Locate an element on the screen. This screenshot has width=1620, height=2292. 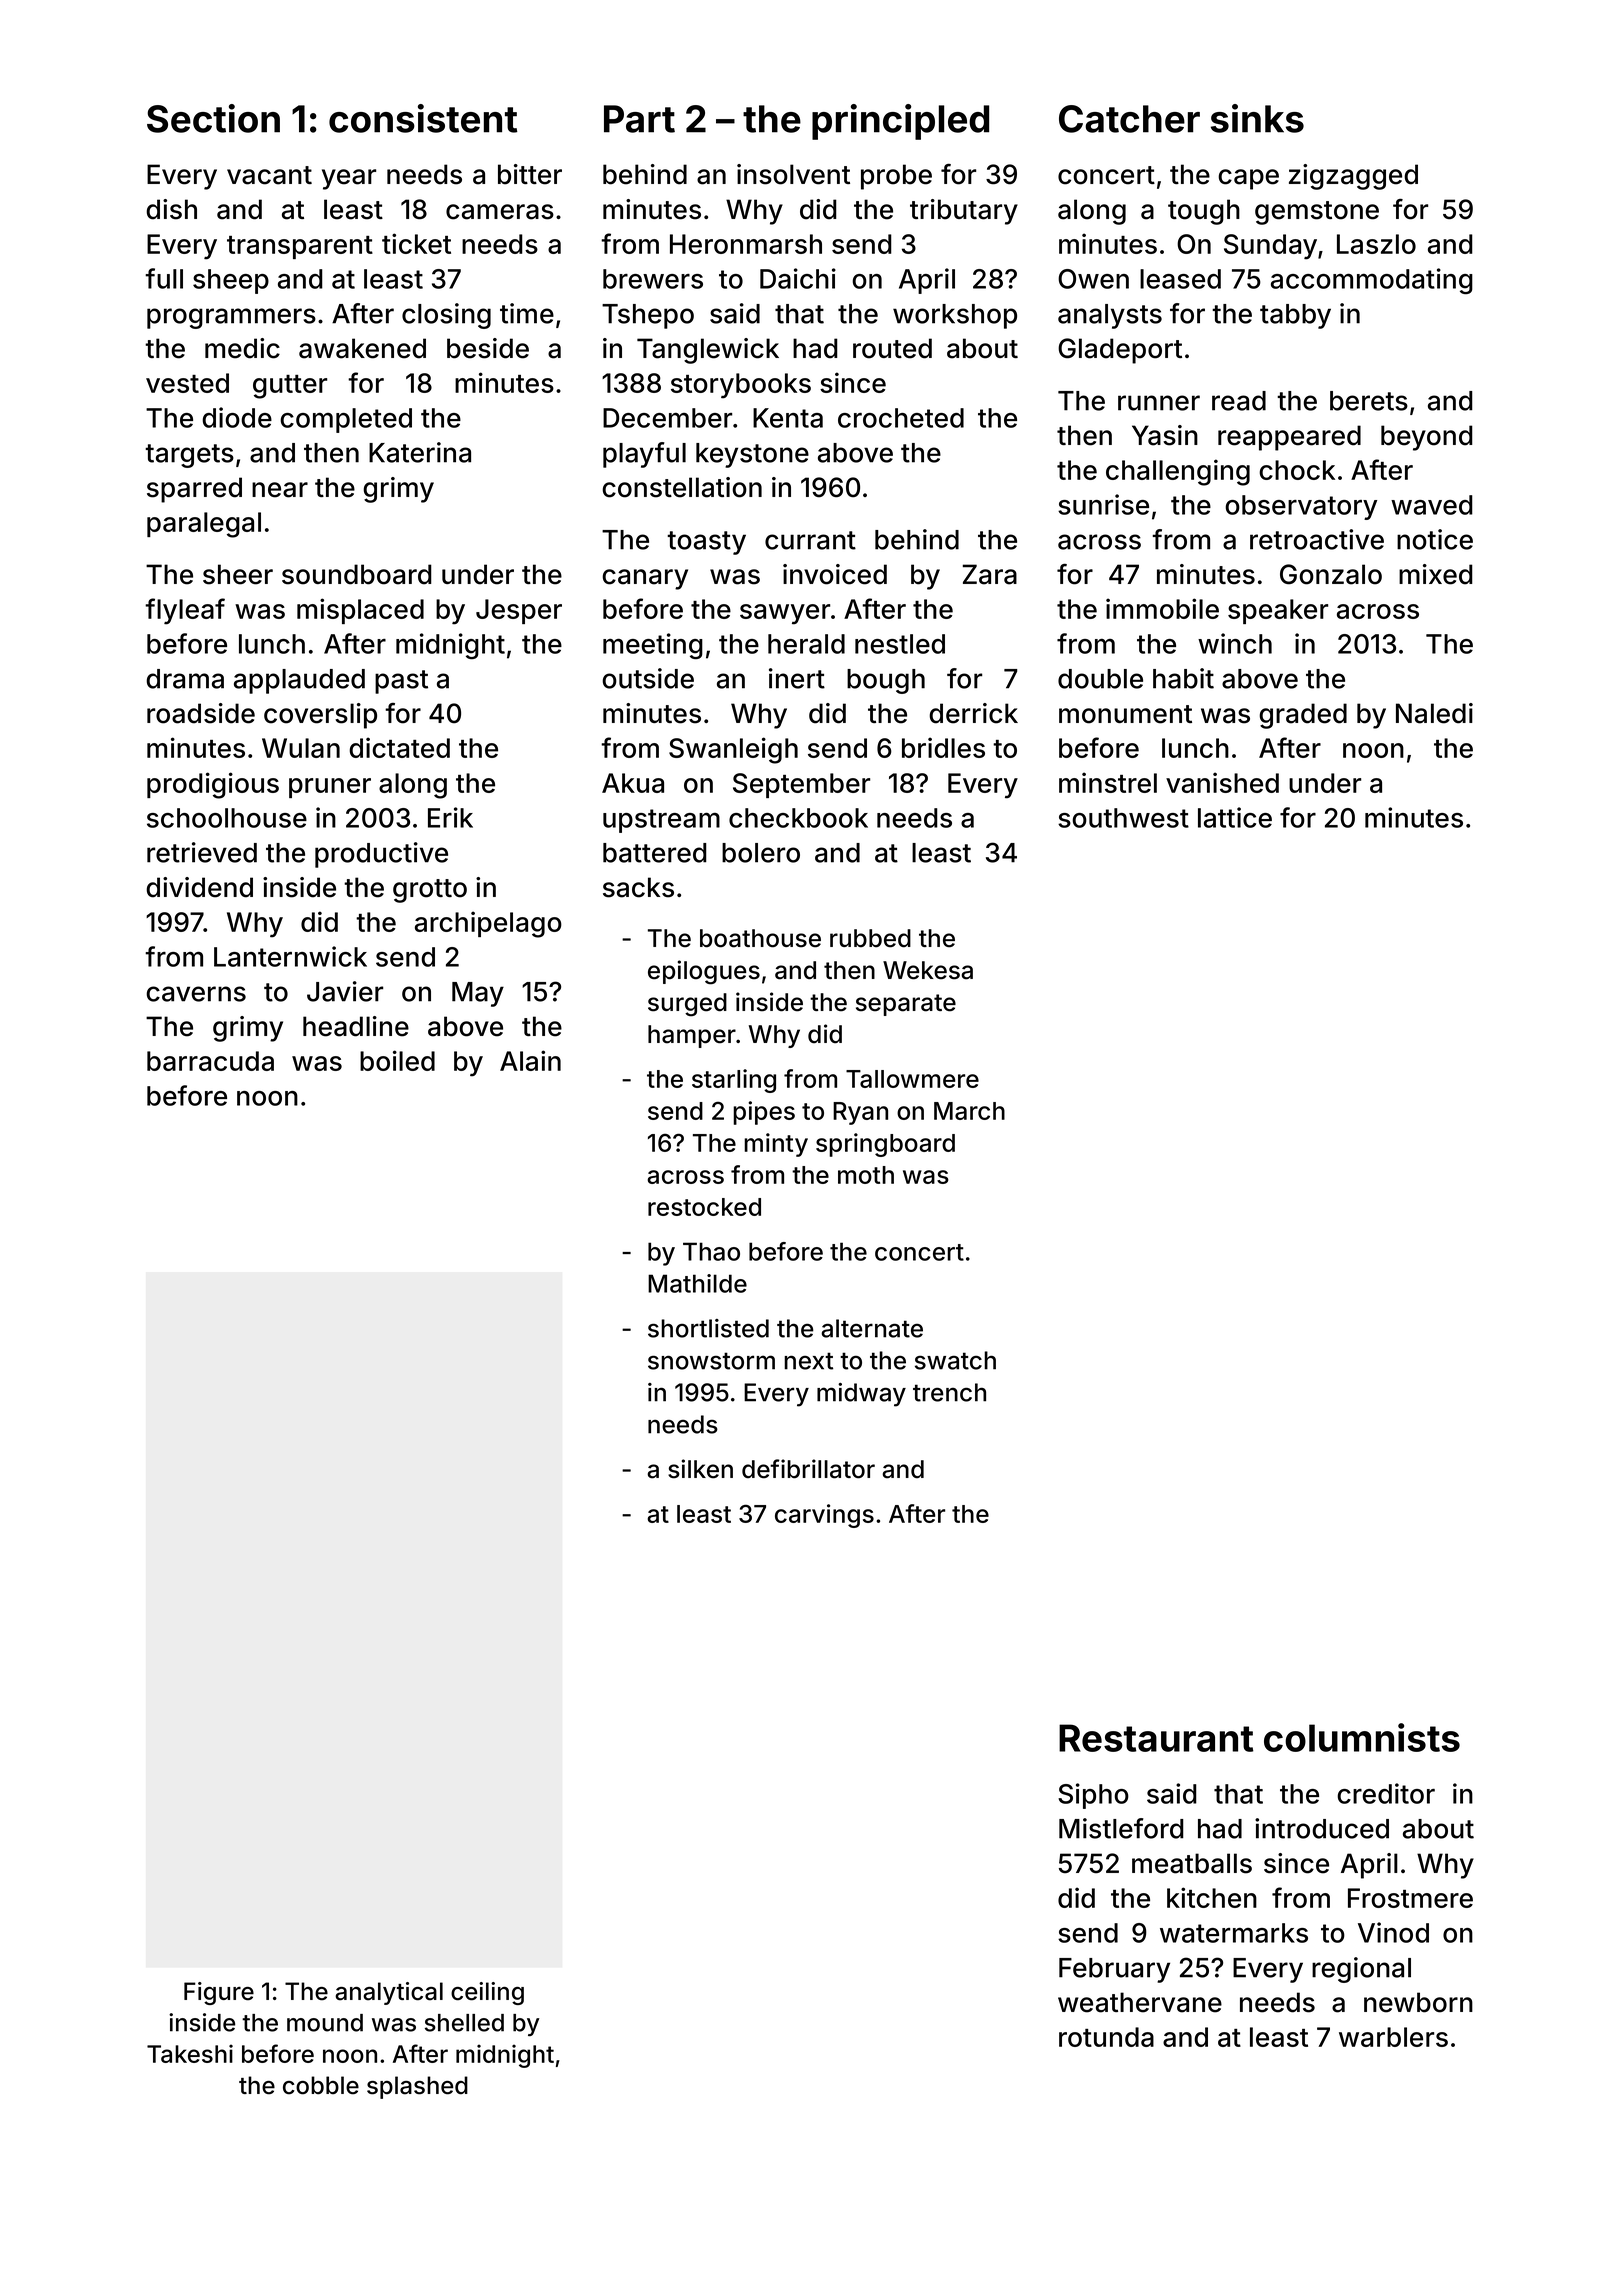
snowstorm is located at coordinates (711, 1361).
